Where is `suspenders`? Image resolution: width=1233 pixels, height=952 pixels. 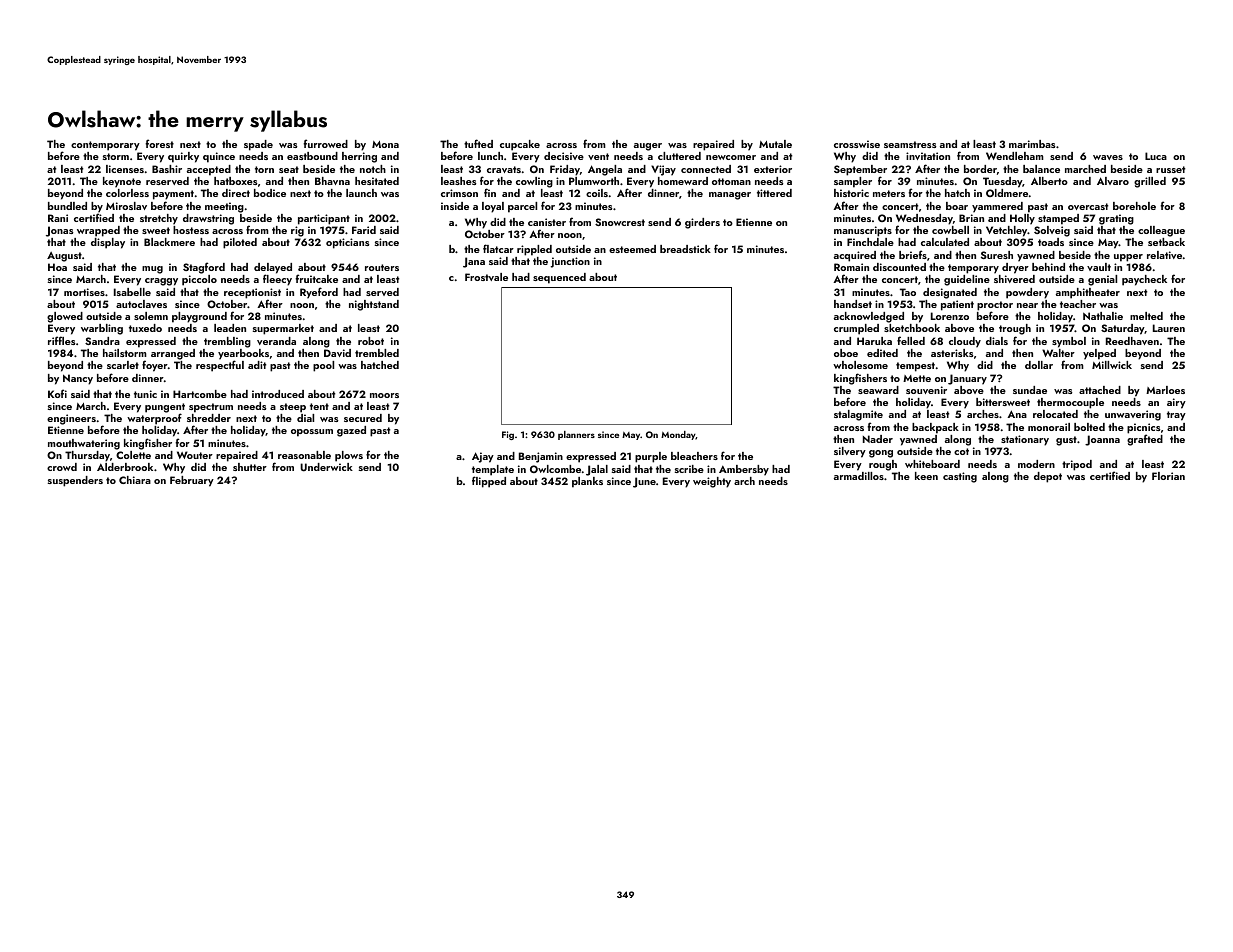 suspenders is located at coordinates (75, 481).
